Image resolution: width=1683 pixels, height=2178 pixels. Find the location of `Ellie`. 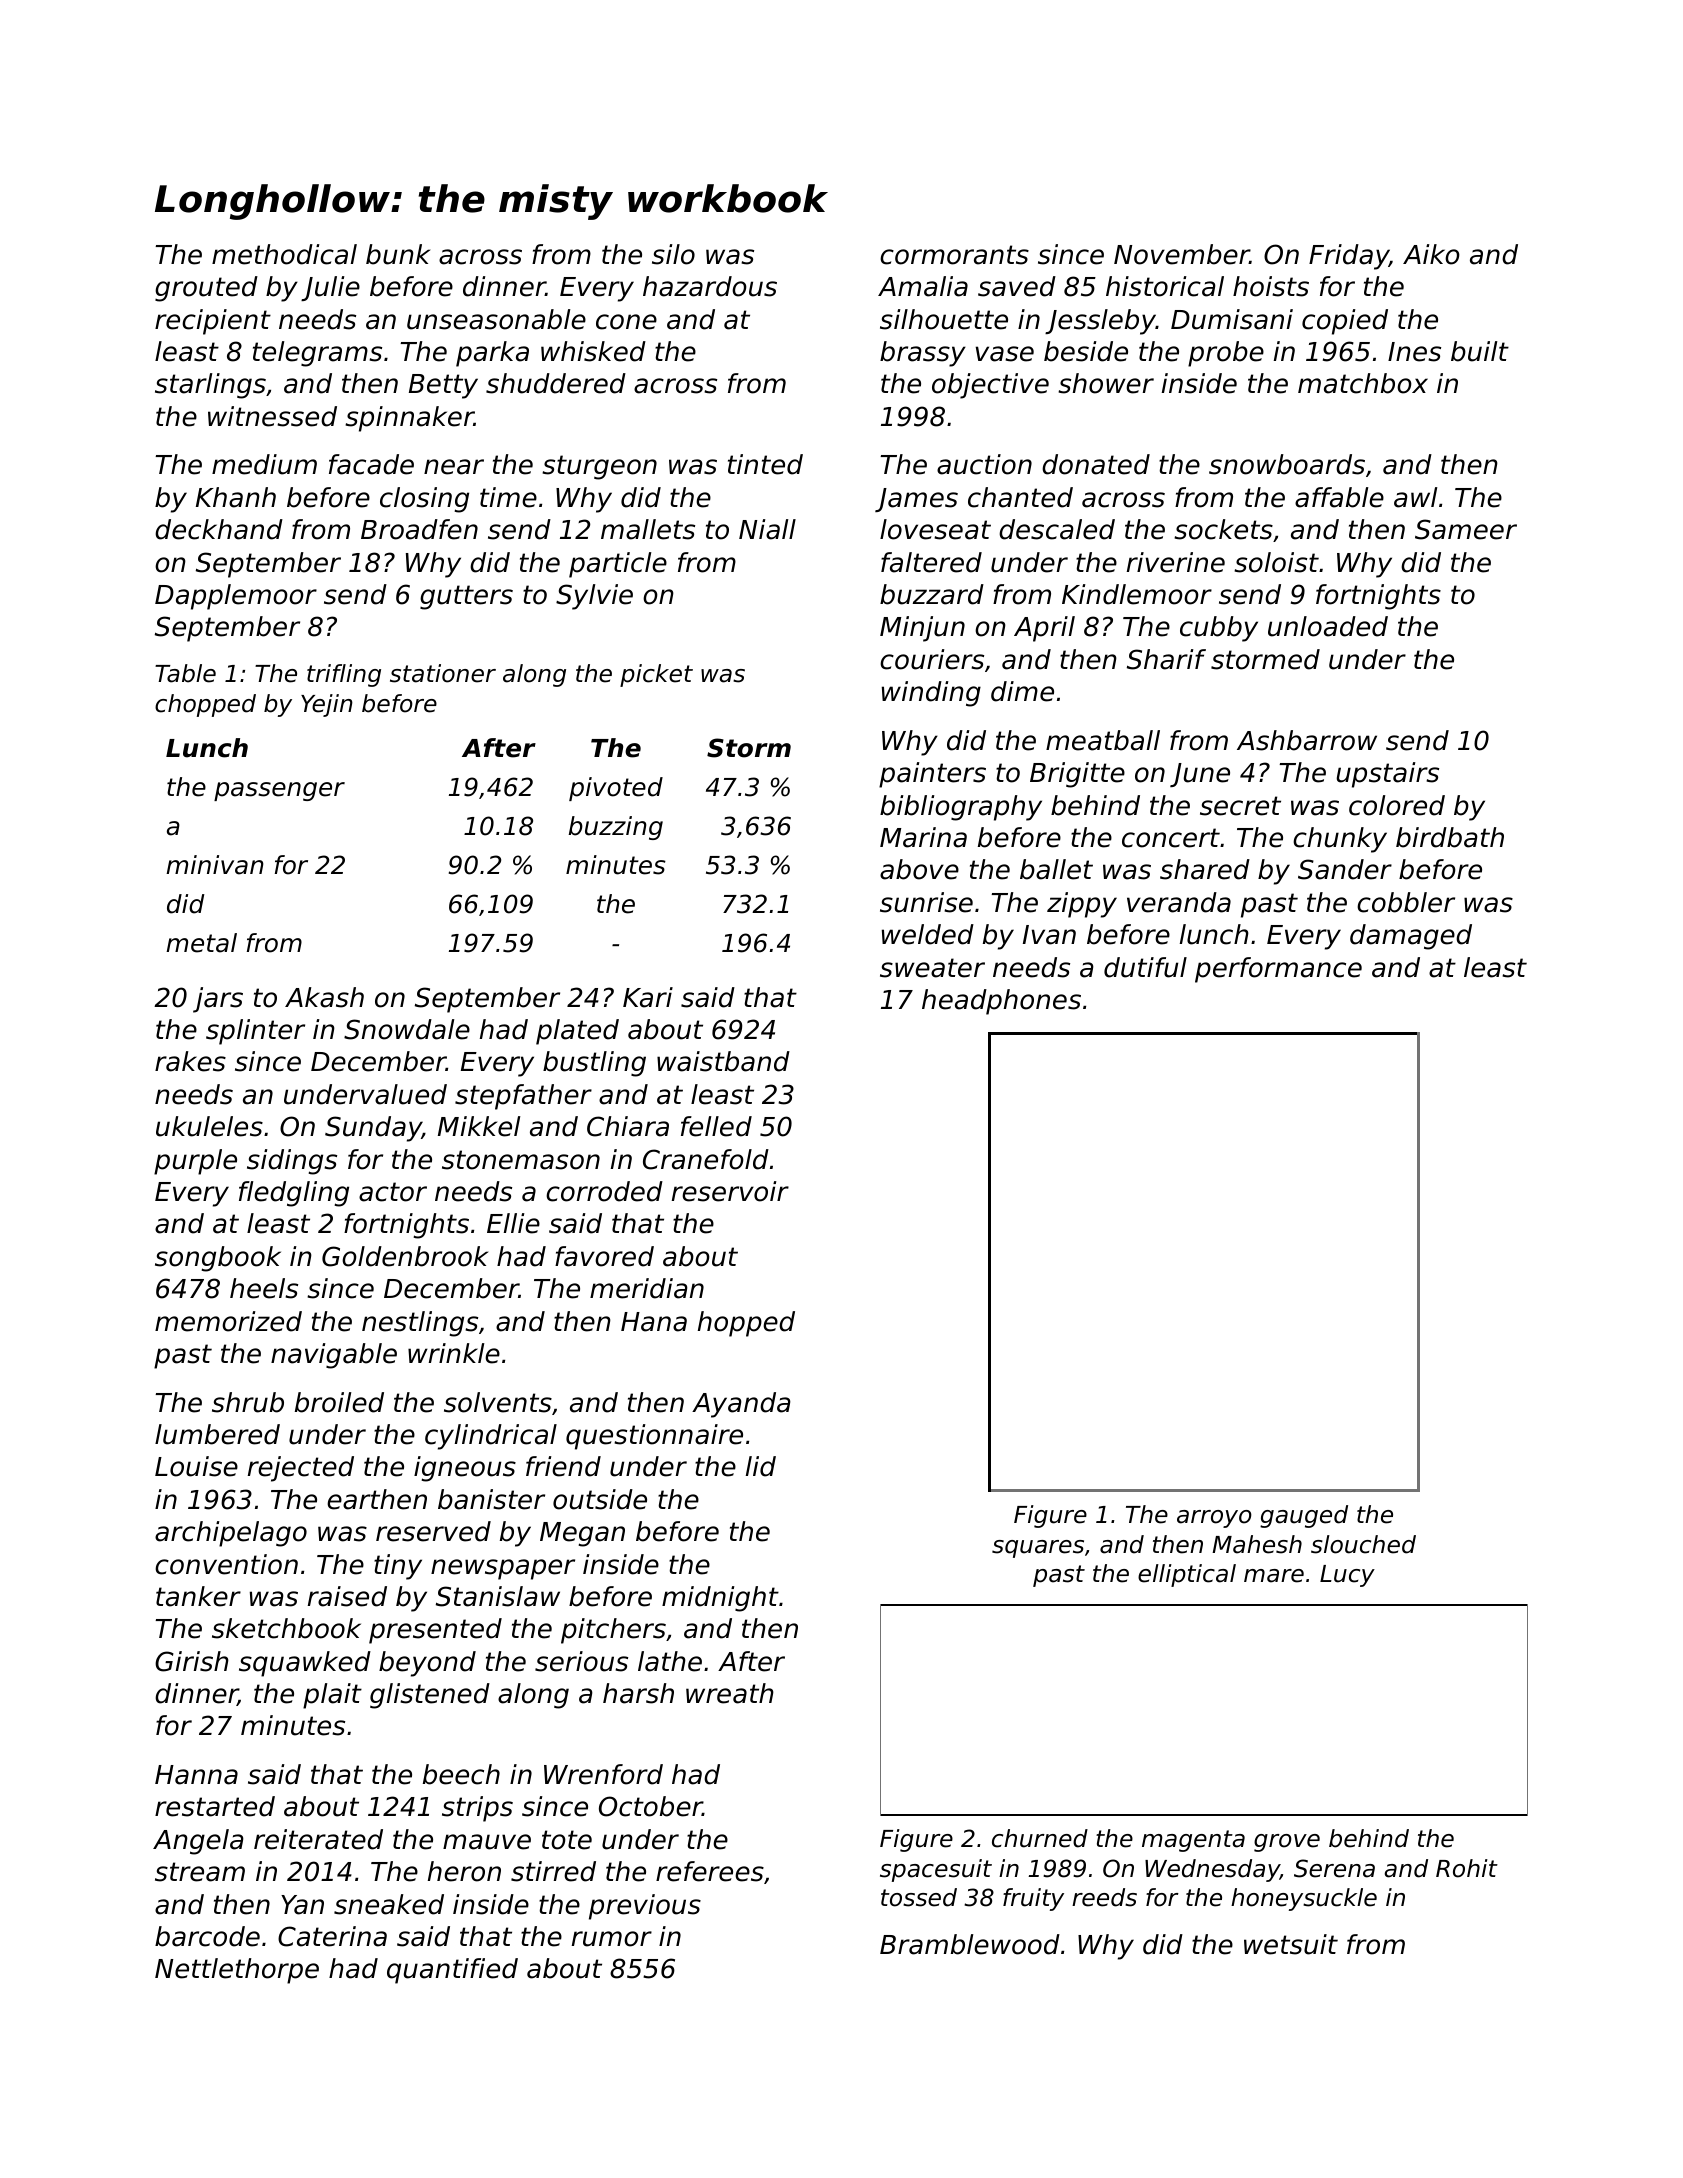

Ellie is located at coordinates (513, 1223).
